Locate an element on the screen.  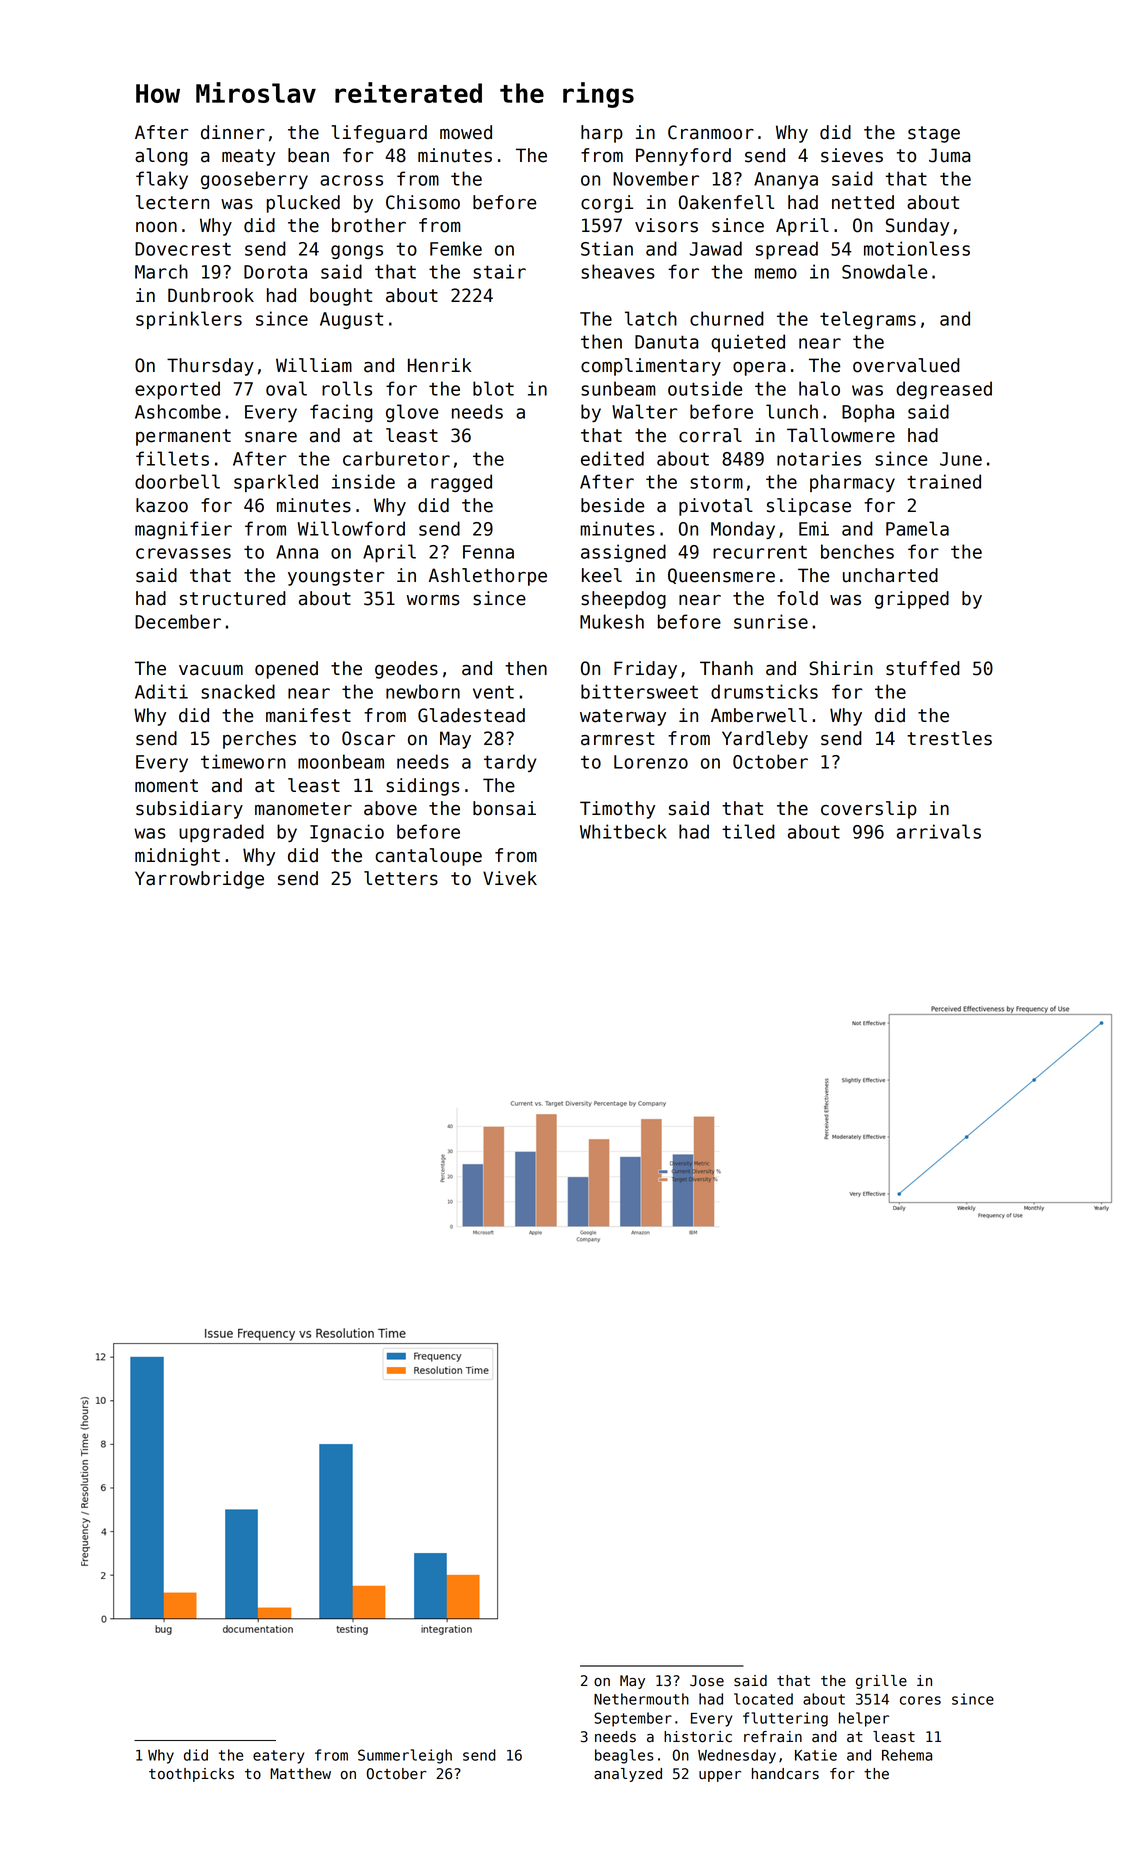
toothpicks is located at coordinates (191, 1775).
